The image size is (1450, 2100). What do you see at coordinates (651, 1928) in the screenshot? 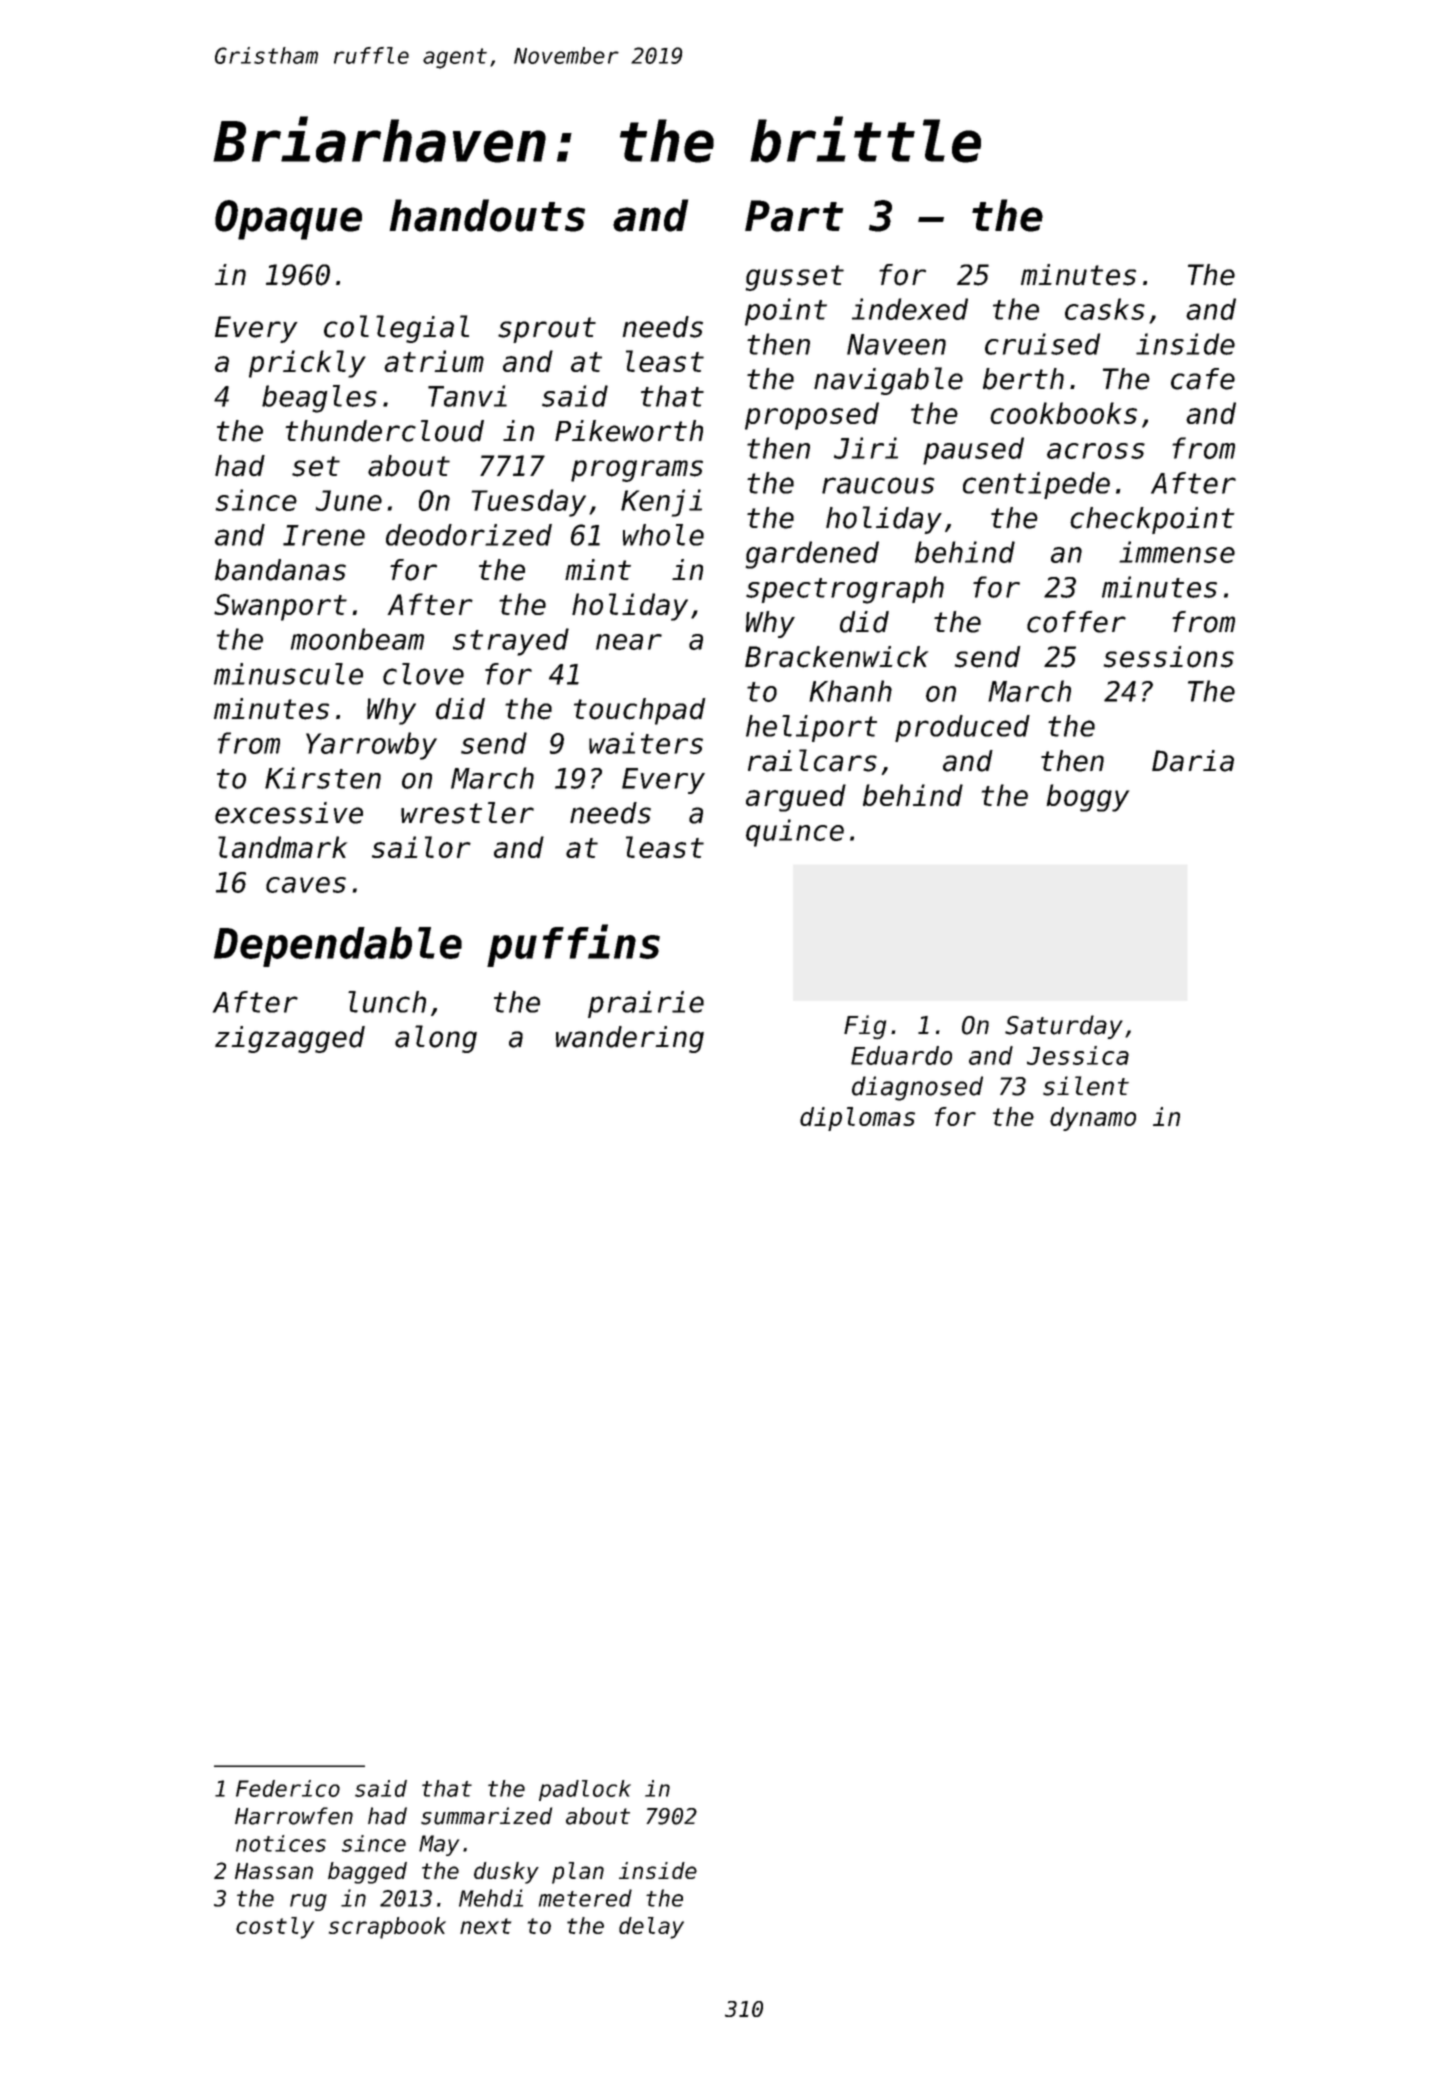
I see `delay` at bounding box center [651, 1928].
